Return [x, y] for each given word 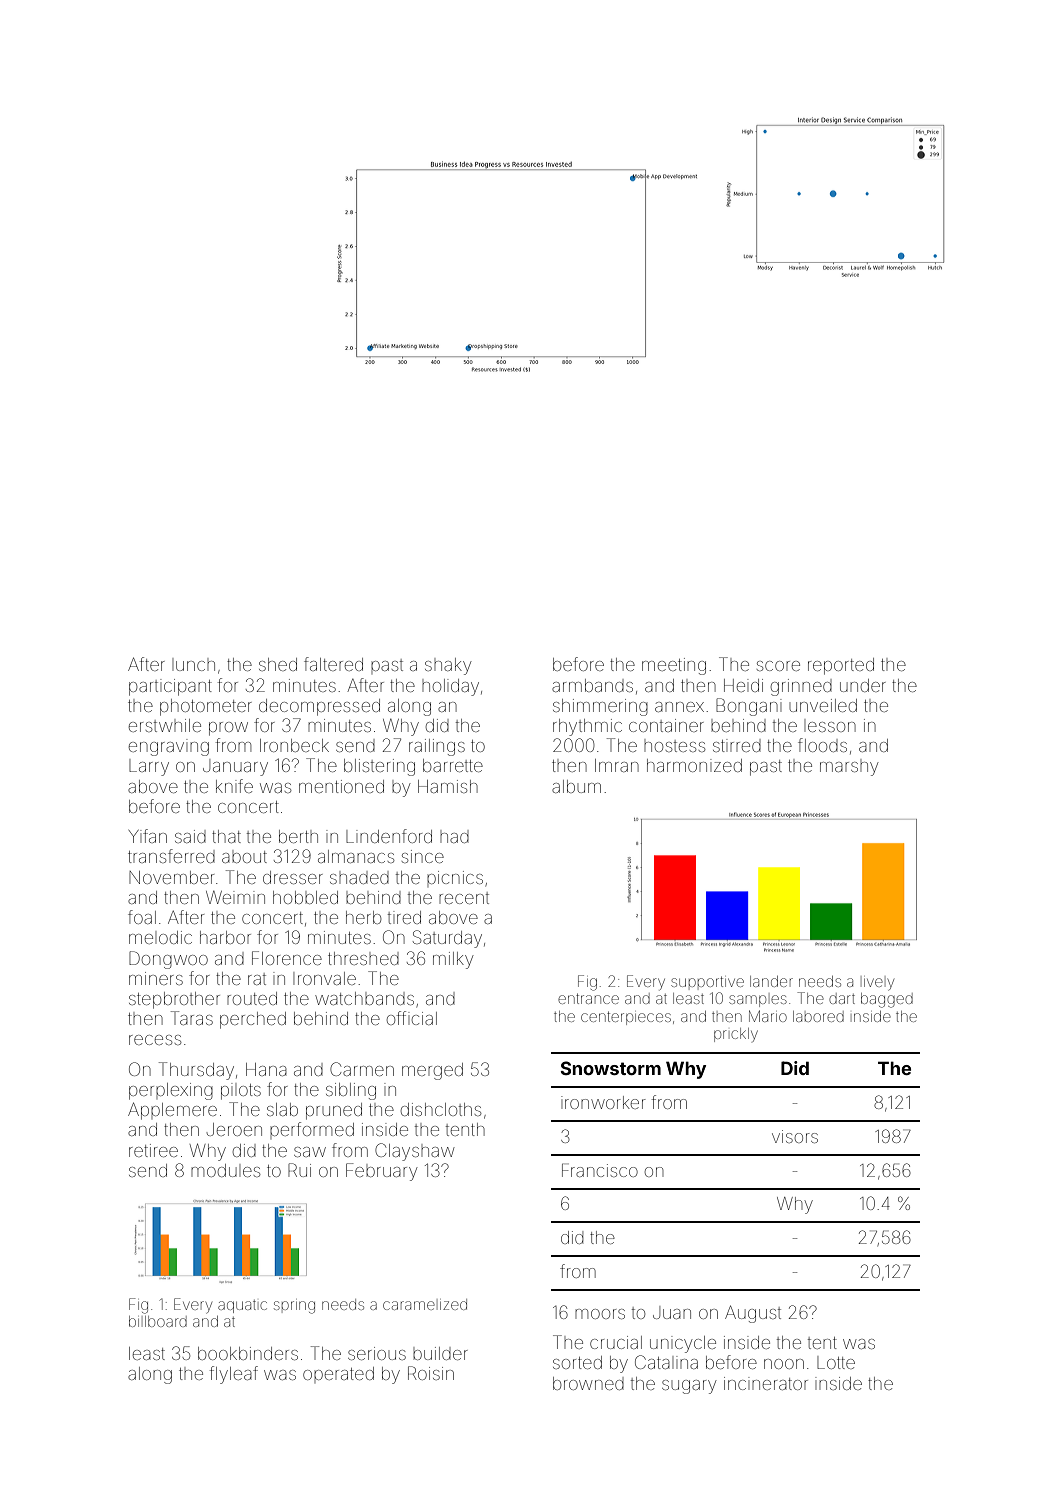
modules [225, 1170]
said [190, 836]
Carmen [362, 1069]
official [412, 1018]
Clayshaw [415, 1152]
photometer [206, 707]
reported [841, 666]
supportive [707, 982]
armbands [592, 685]
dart [842, 998]
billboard [158, 1321]
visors [795, 1136]
